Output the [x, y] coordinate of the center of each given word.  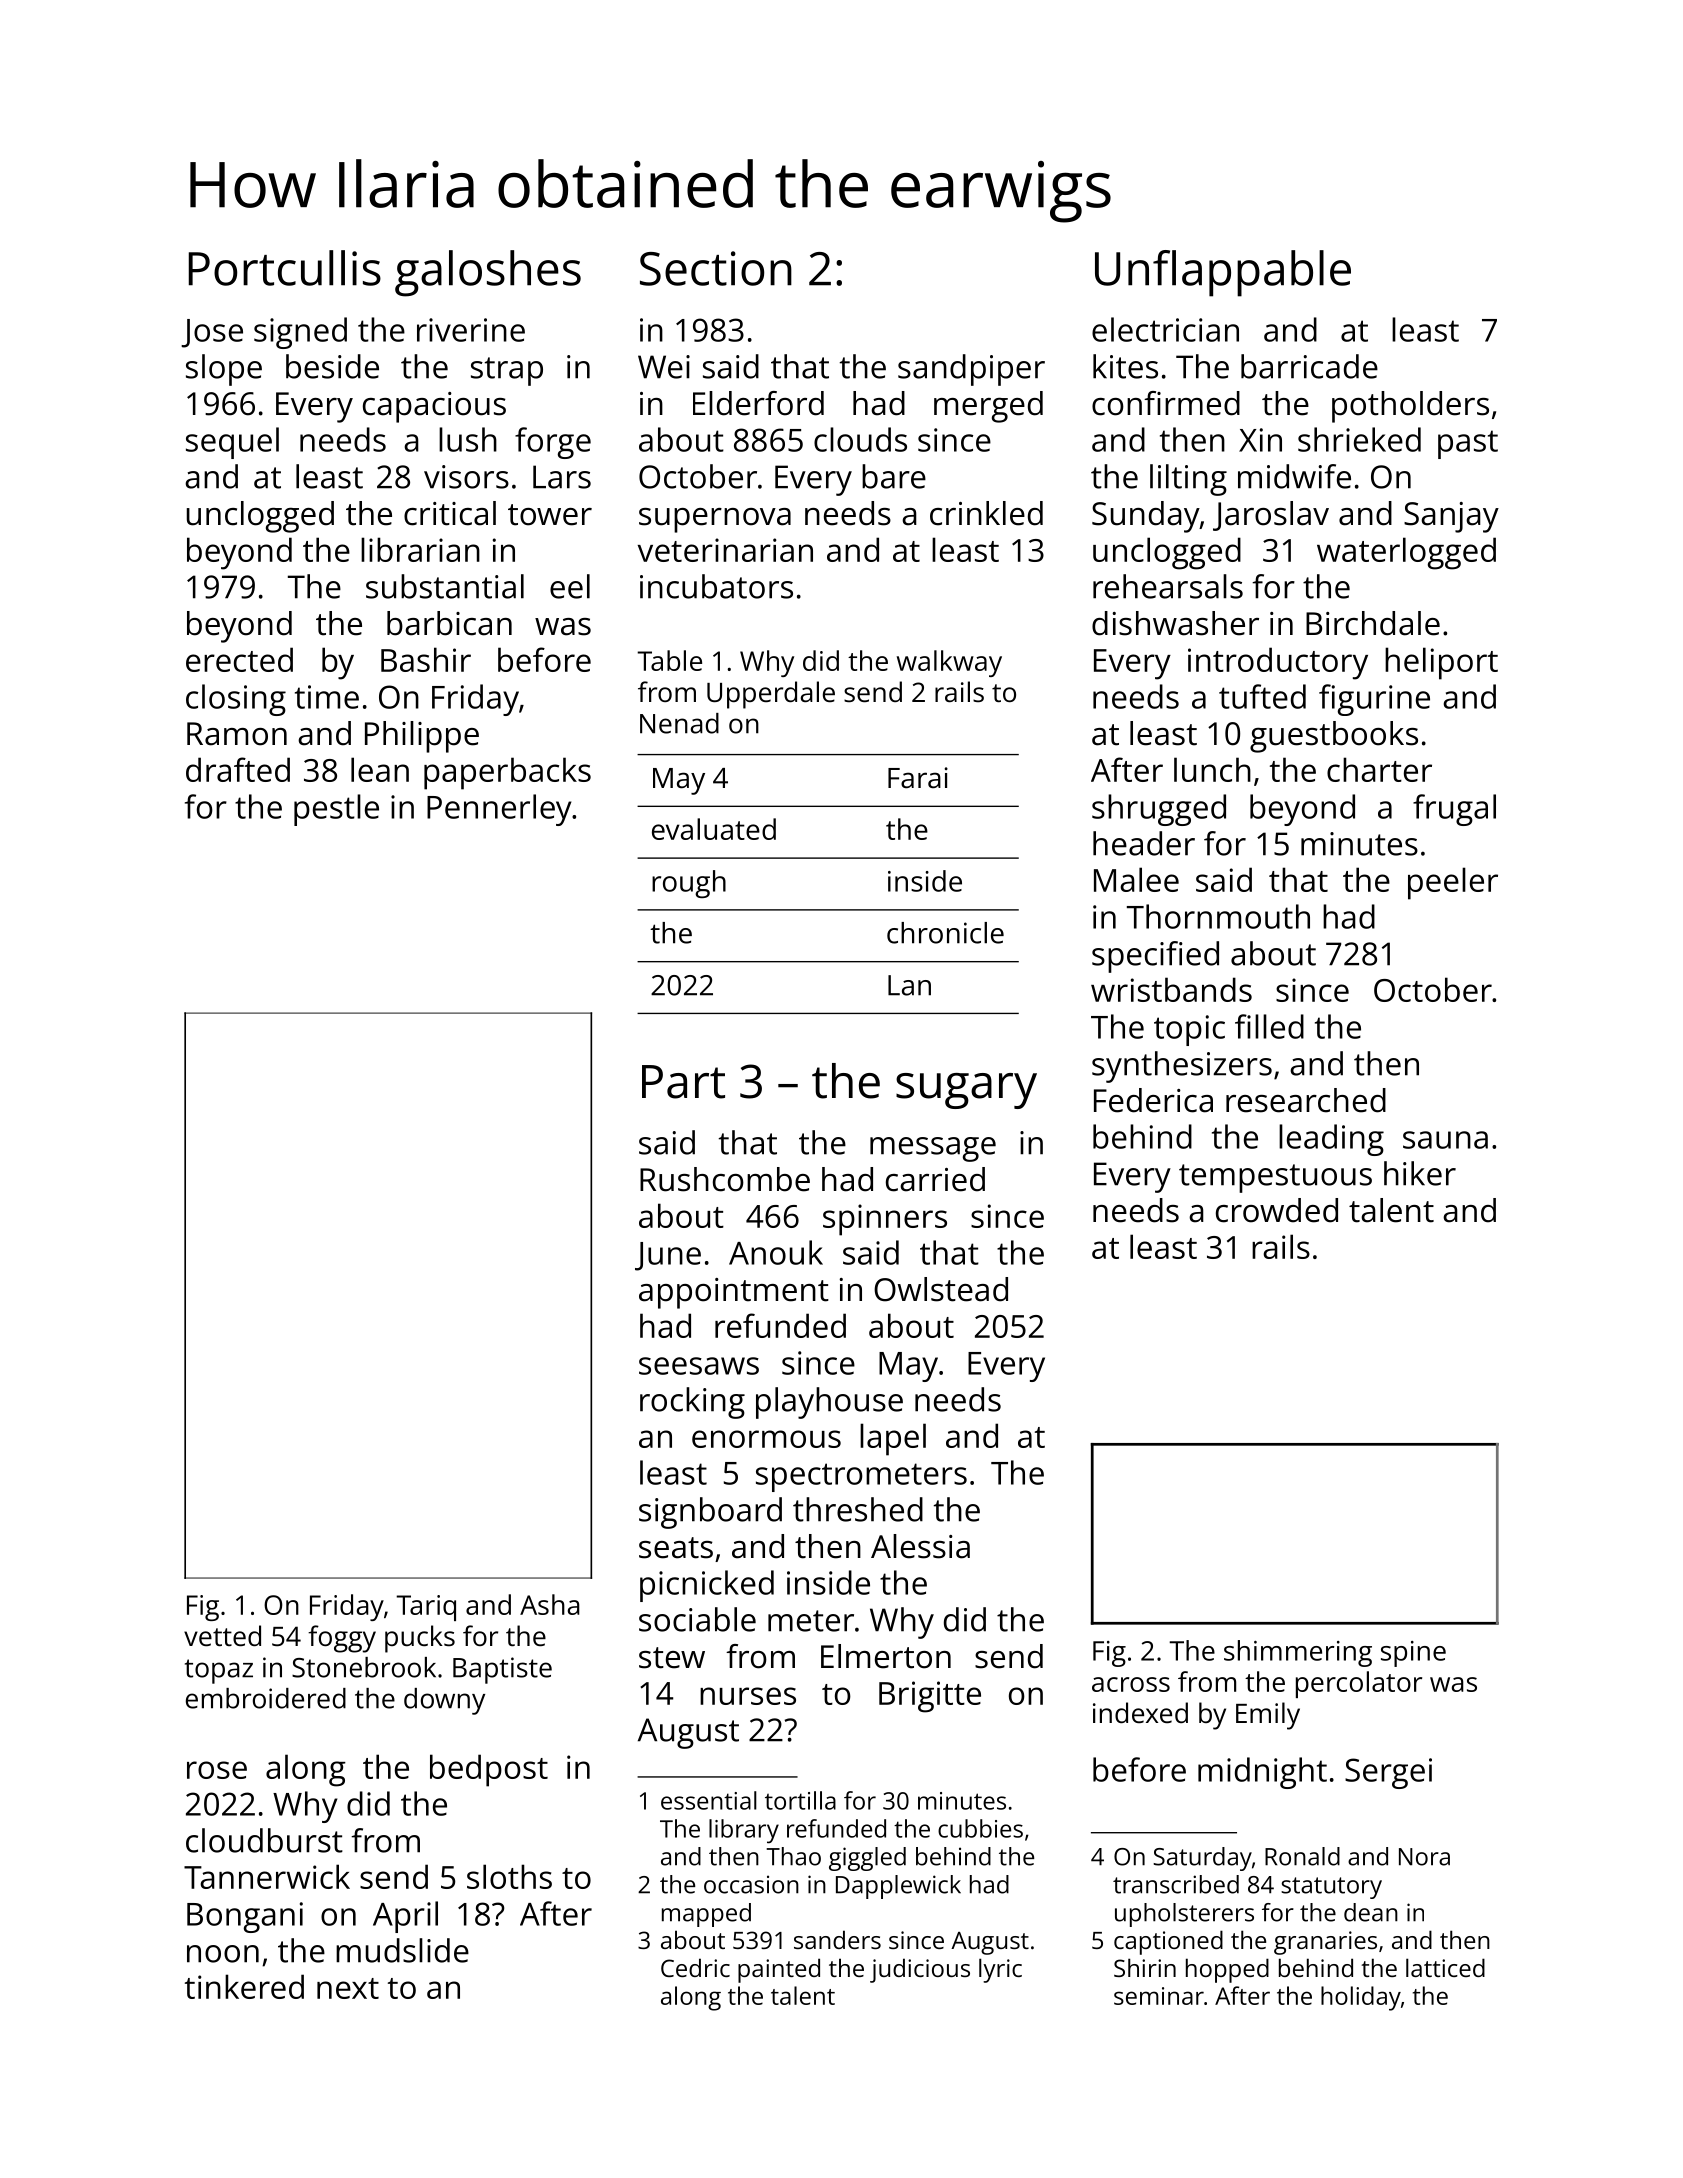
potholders [1410, 407]
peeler [1453, 883]
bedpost [489, 1770]
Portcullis [285, 268]
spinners [885, 1220]
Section [716, 268]
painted [779, 1970]
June [668, 1256]
